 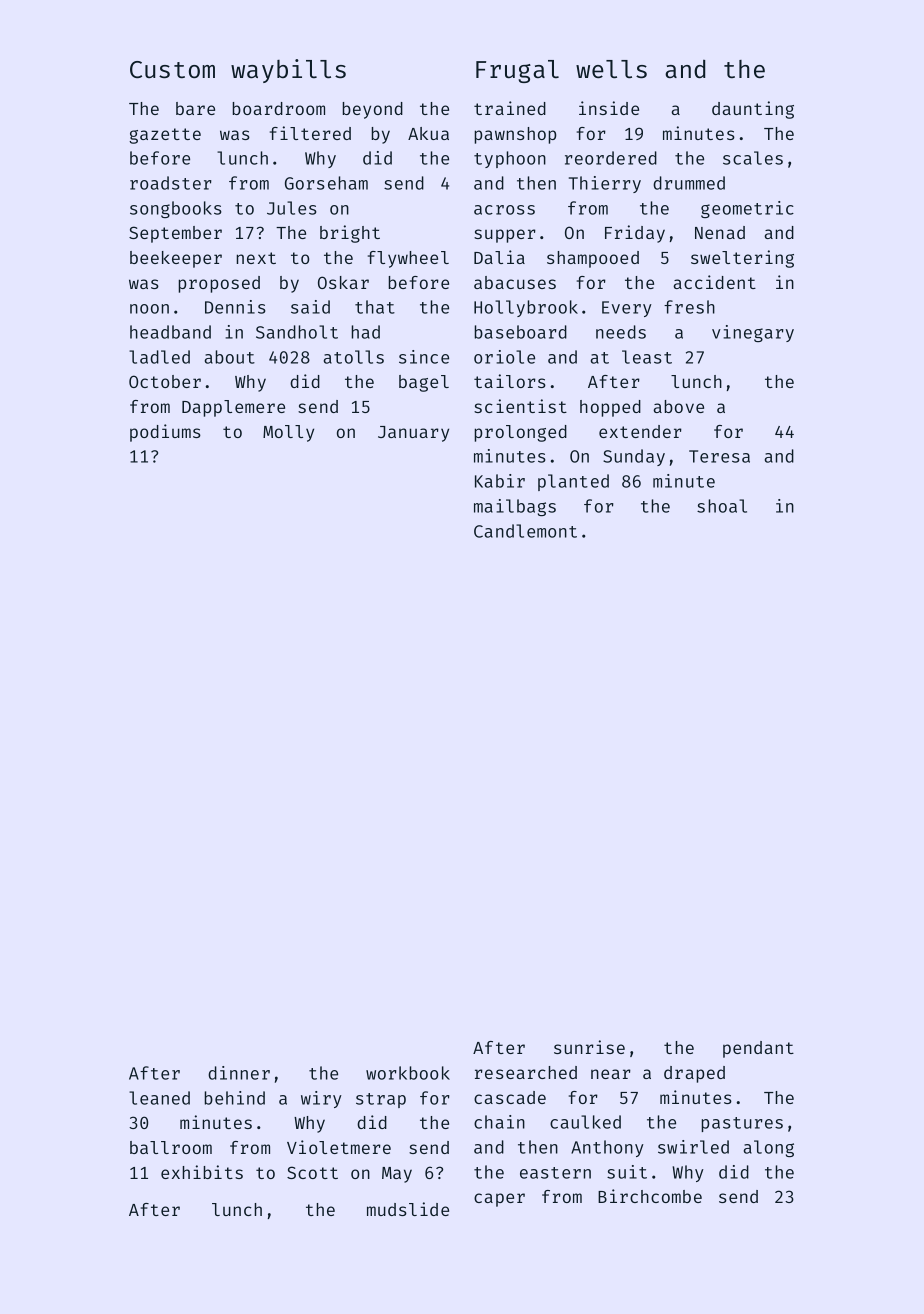 What do you see at coordinates (769, 1148) in the page?
I see `along` at bounding box center [769, 1148].
